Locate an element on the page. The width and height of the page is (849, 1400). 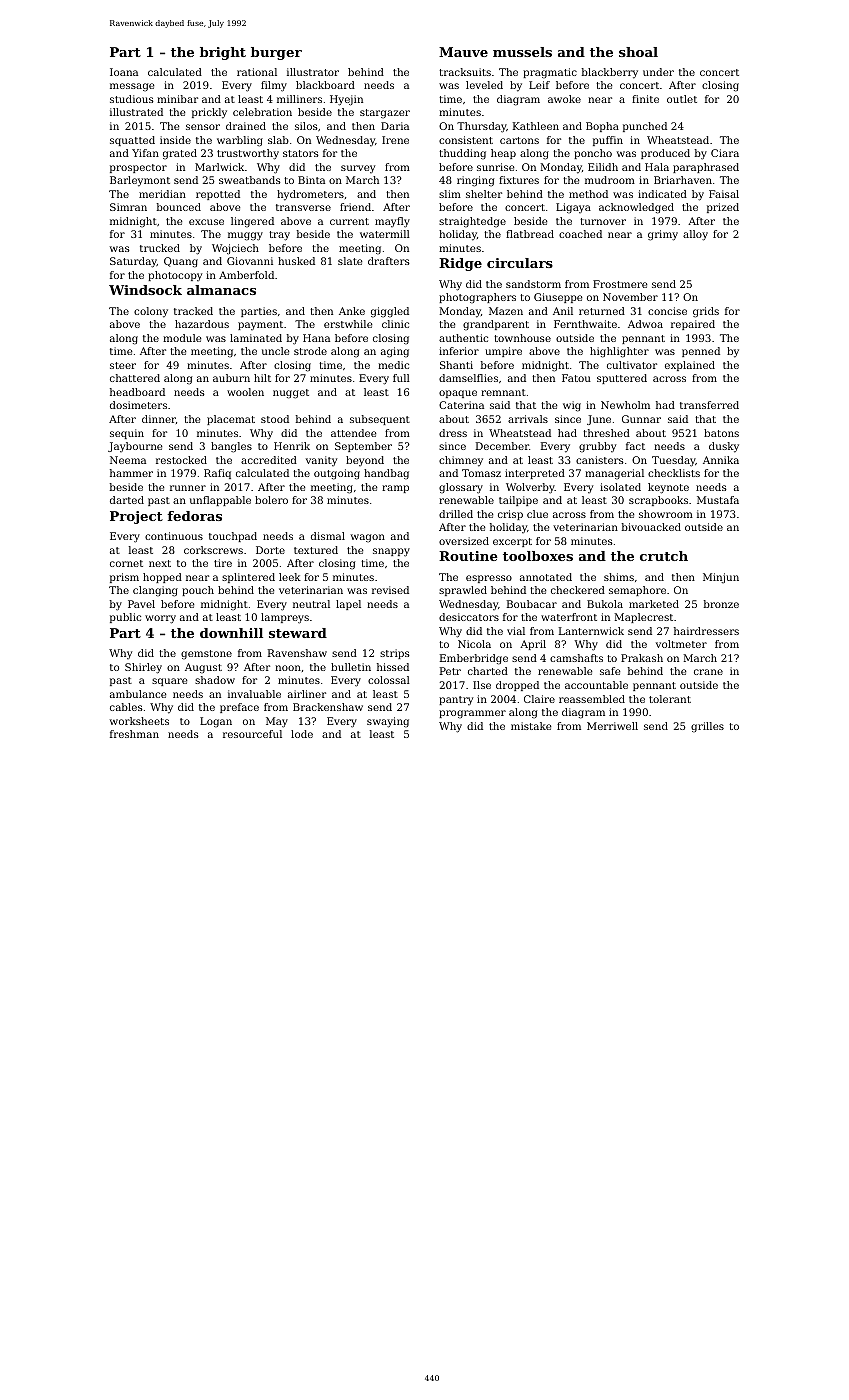
isolated is located at coordinates (620, 487).
